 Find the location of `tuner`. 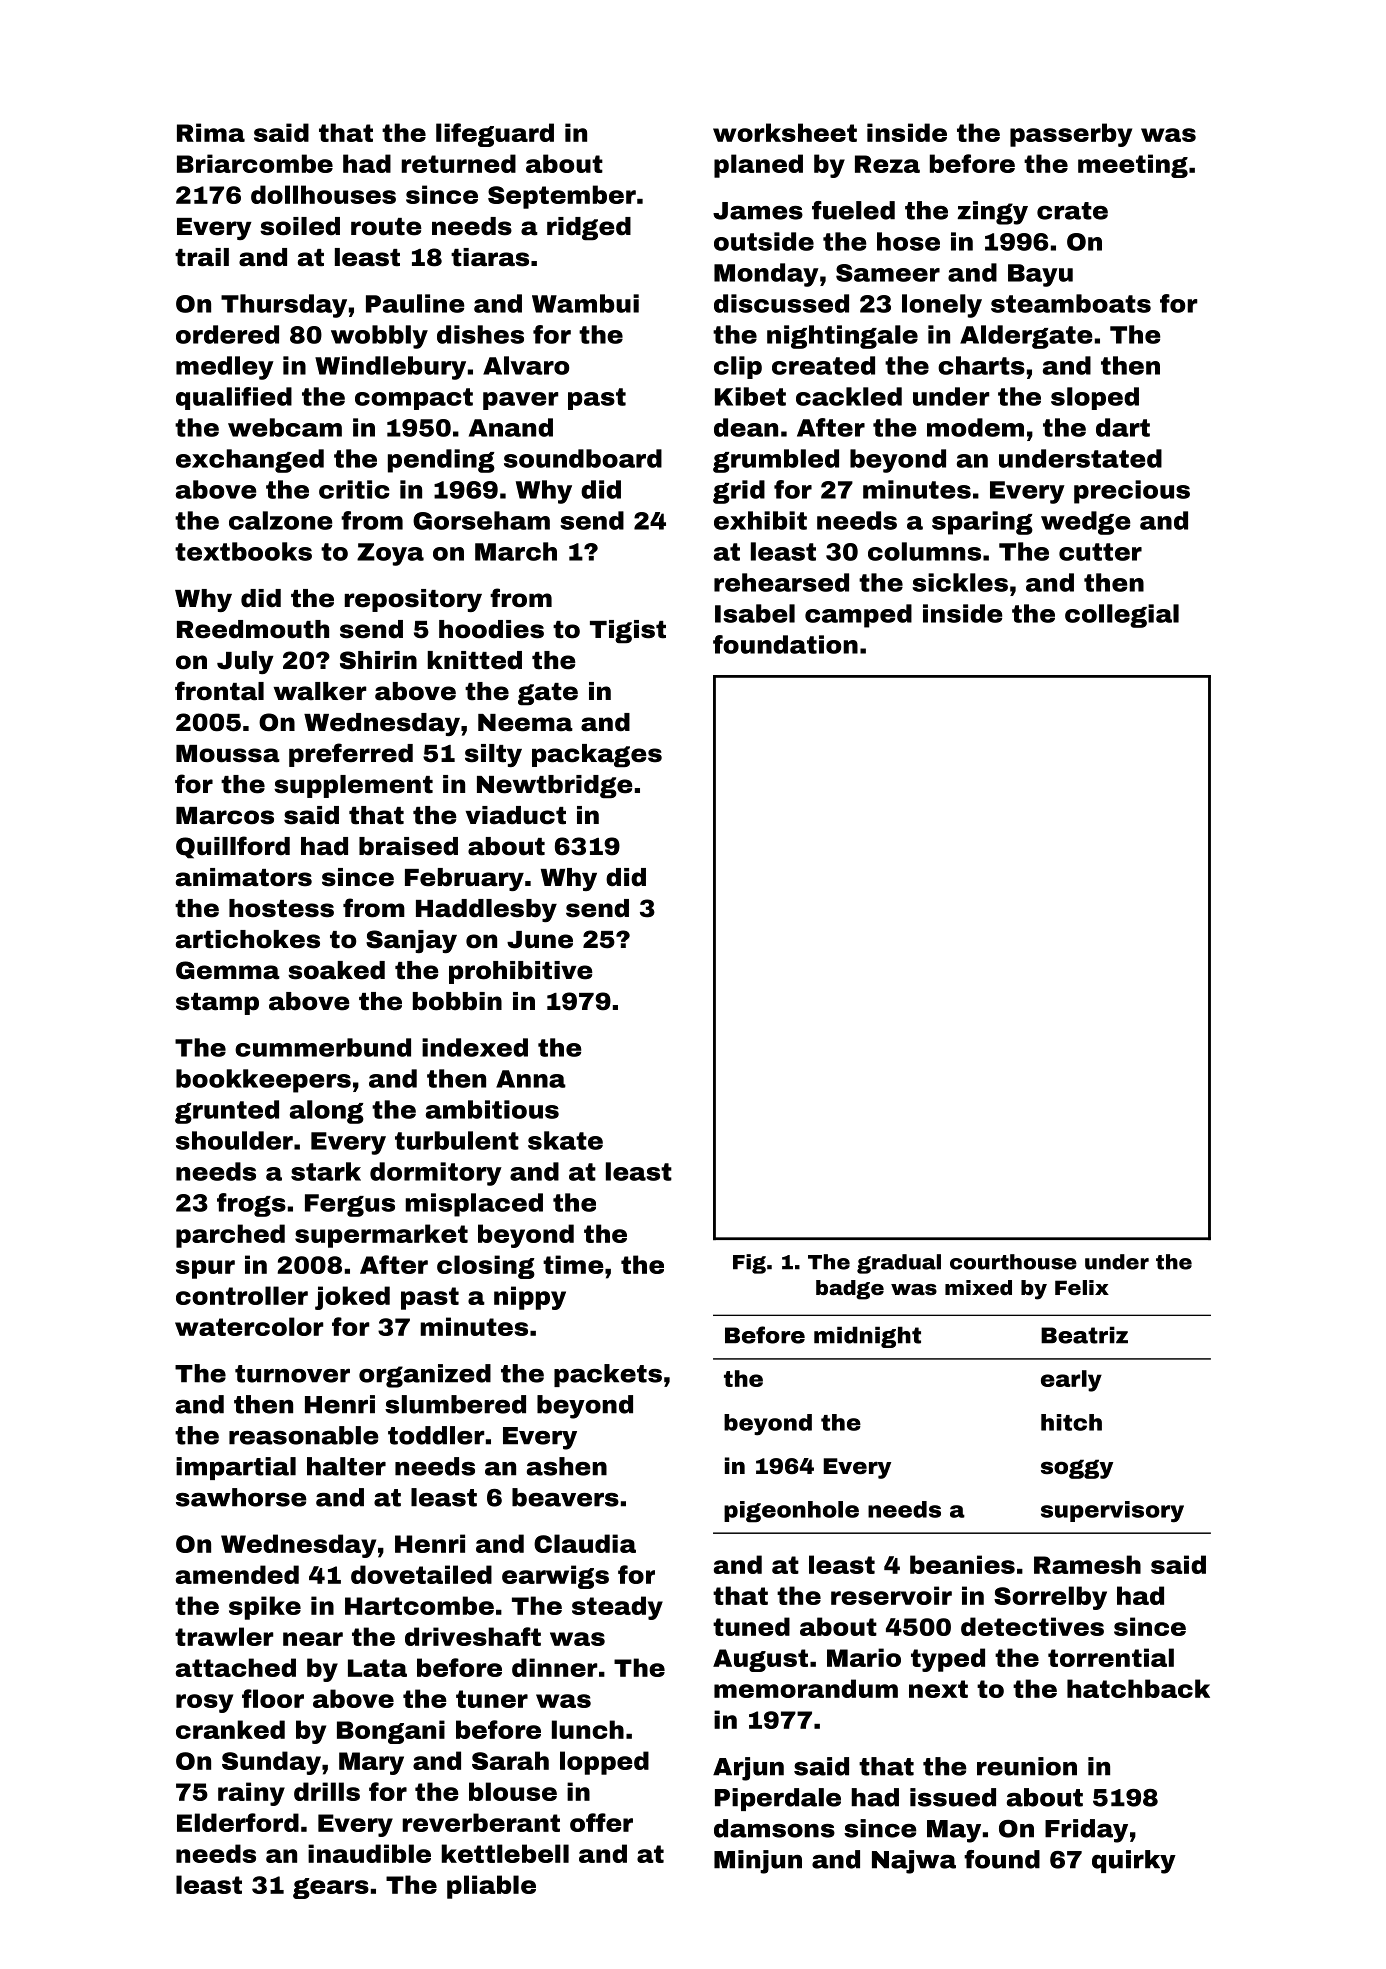

tuner is located at coordinates (492, 1699).
